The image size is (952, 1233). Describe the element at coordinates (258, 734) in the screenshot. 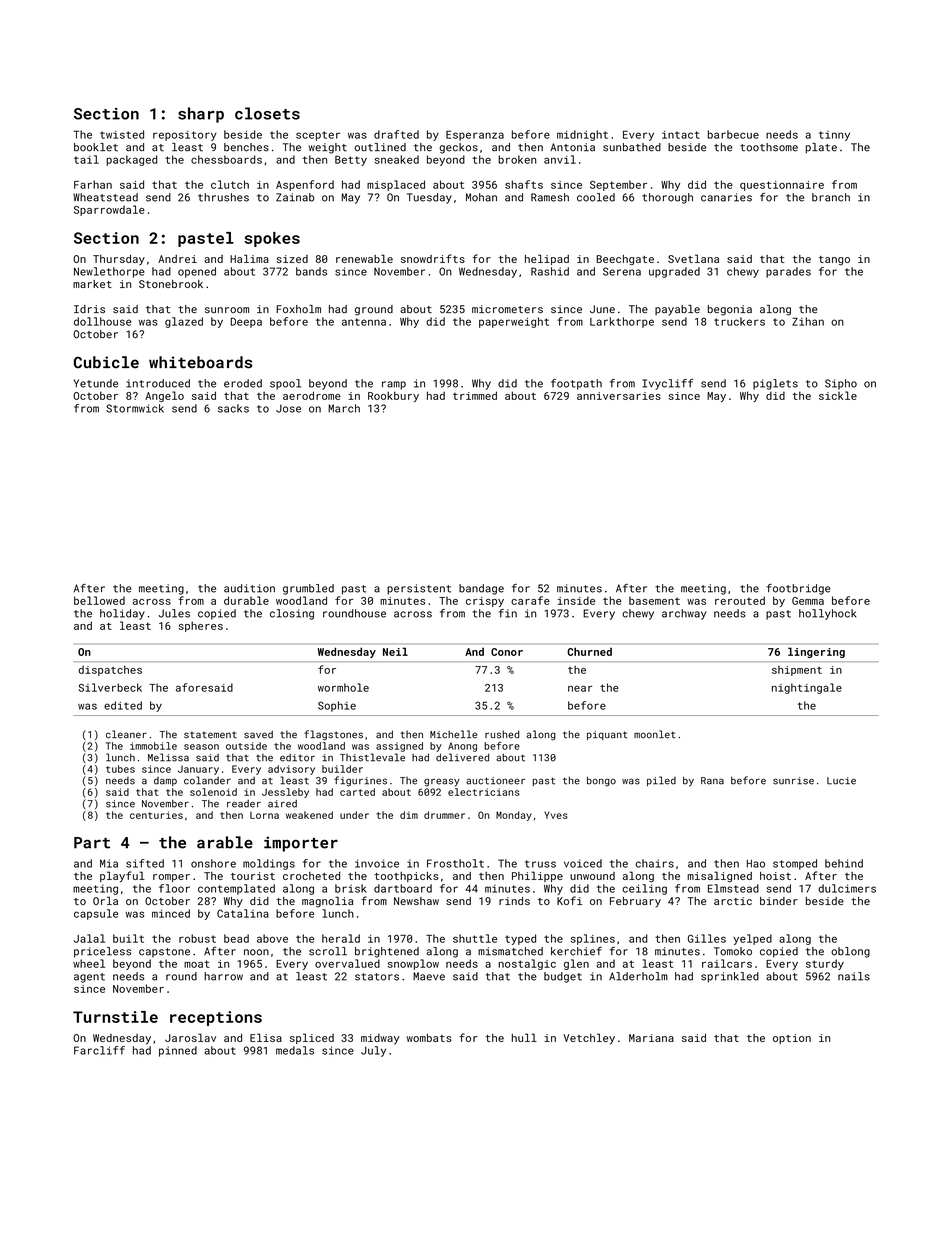

I see `saved` at that location.
